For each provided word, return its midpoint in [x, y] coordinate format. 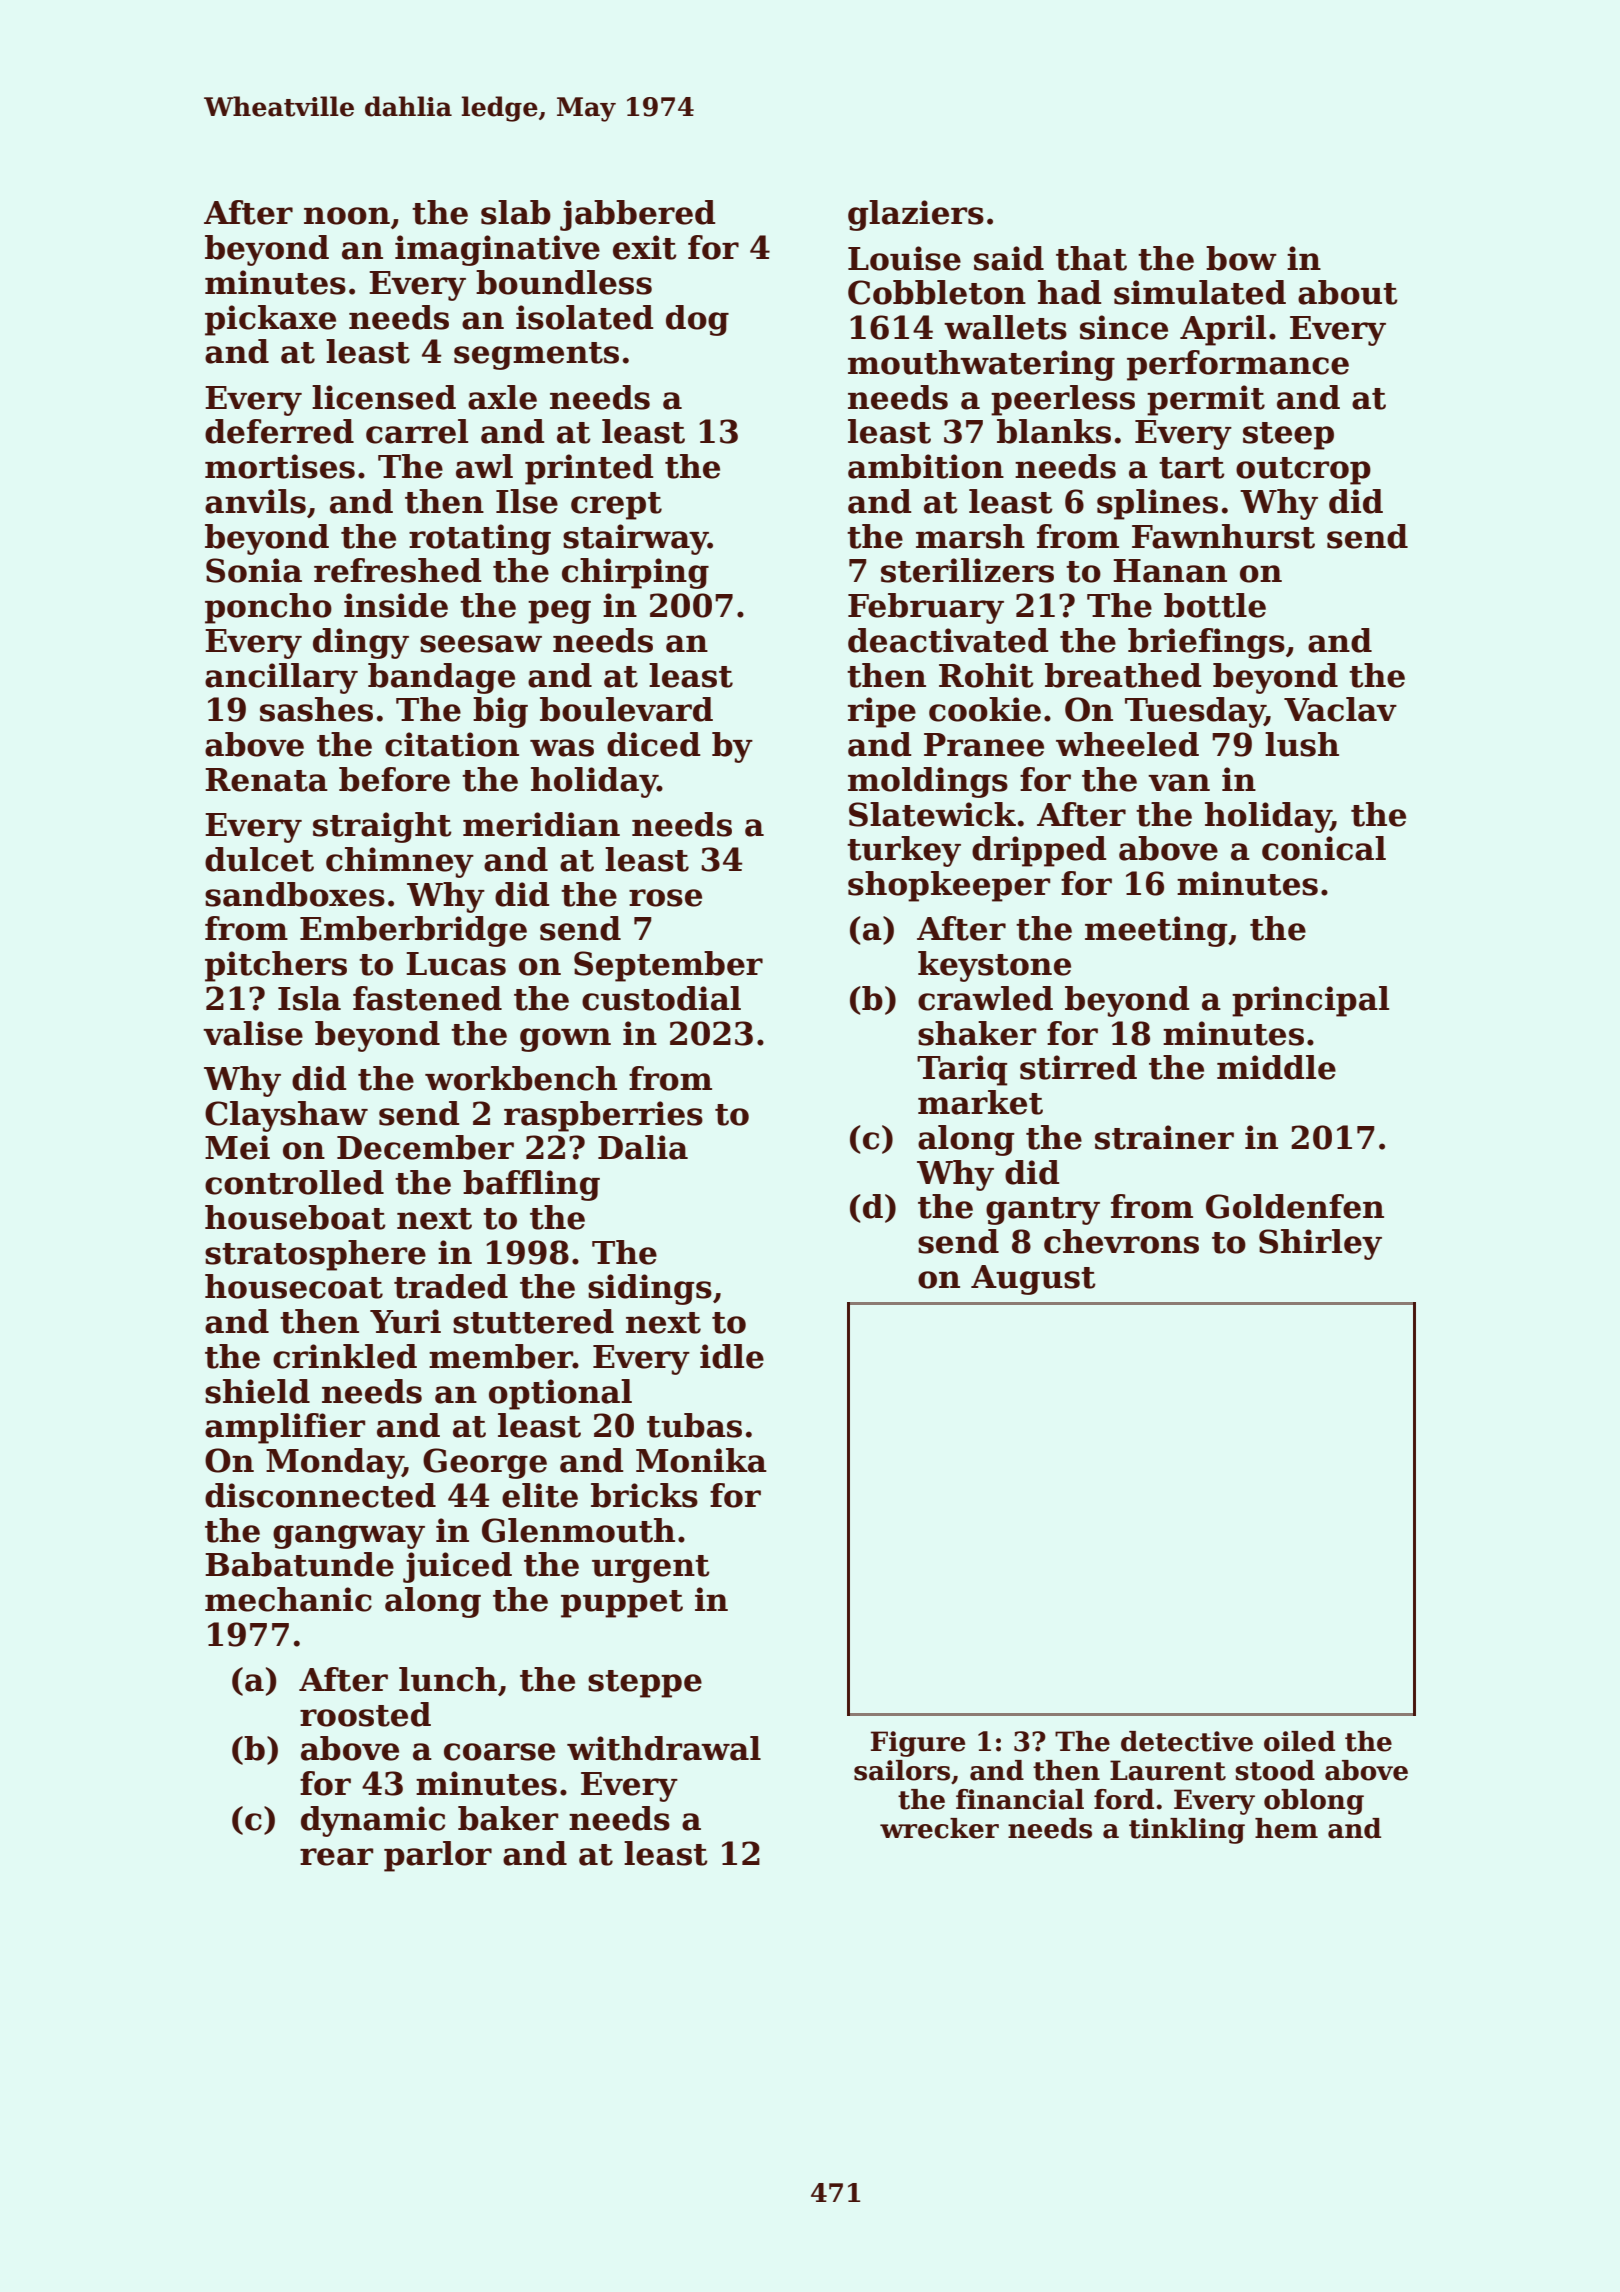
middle [1276, 1067]
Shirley [1320, 1244]
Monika [701, 1460]
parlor [438, 1856]
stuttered [533, 1321]
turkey [904, 851]
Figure [918, 1744]
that [1091, 258]
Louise [904, 258]
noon [347, 216]
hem [1286, 1828]
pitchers [276, 966]
